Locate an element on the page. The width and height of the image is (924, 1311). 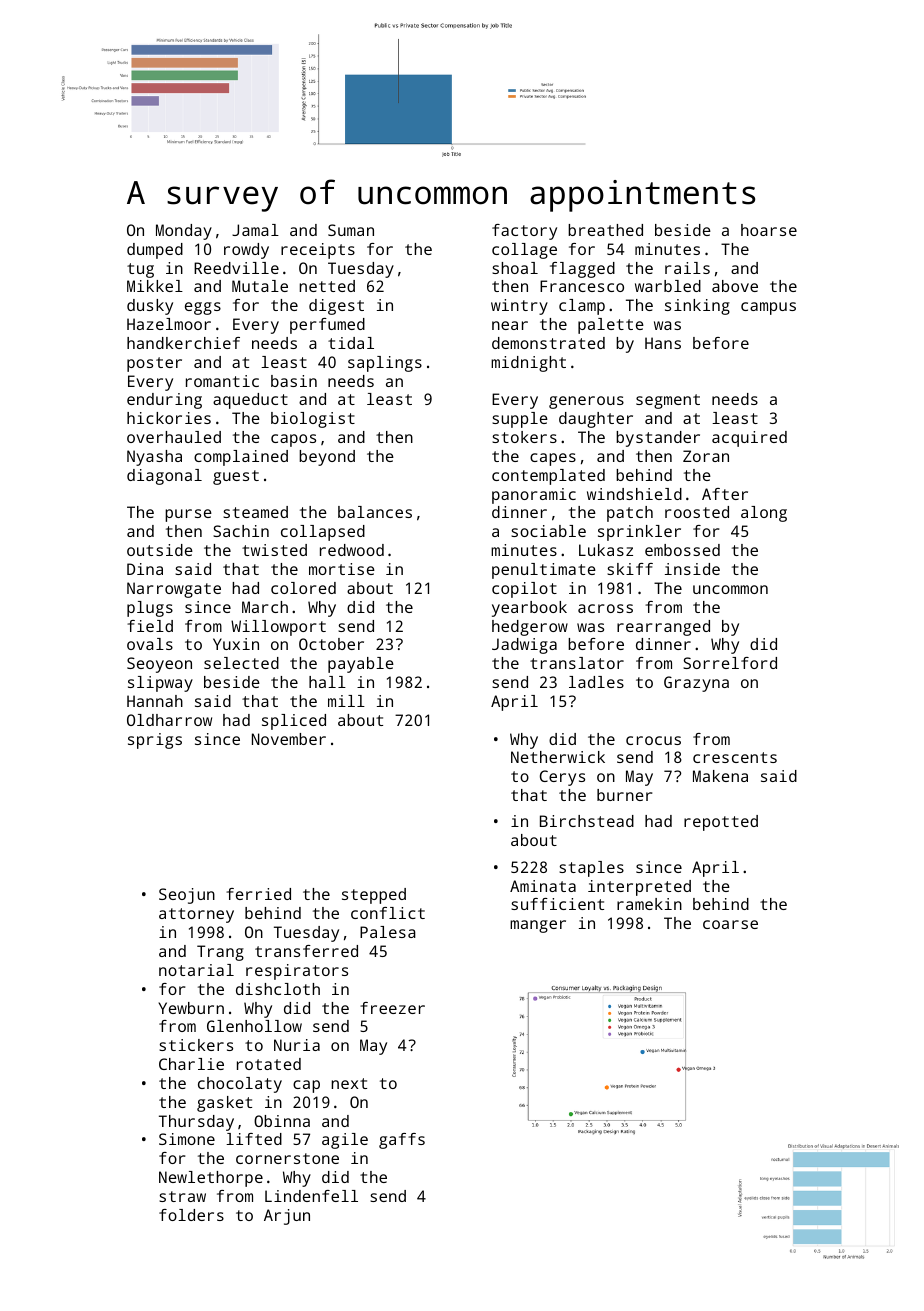
segment is located at coordinates (668, 401).
